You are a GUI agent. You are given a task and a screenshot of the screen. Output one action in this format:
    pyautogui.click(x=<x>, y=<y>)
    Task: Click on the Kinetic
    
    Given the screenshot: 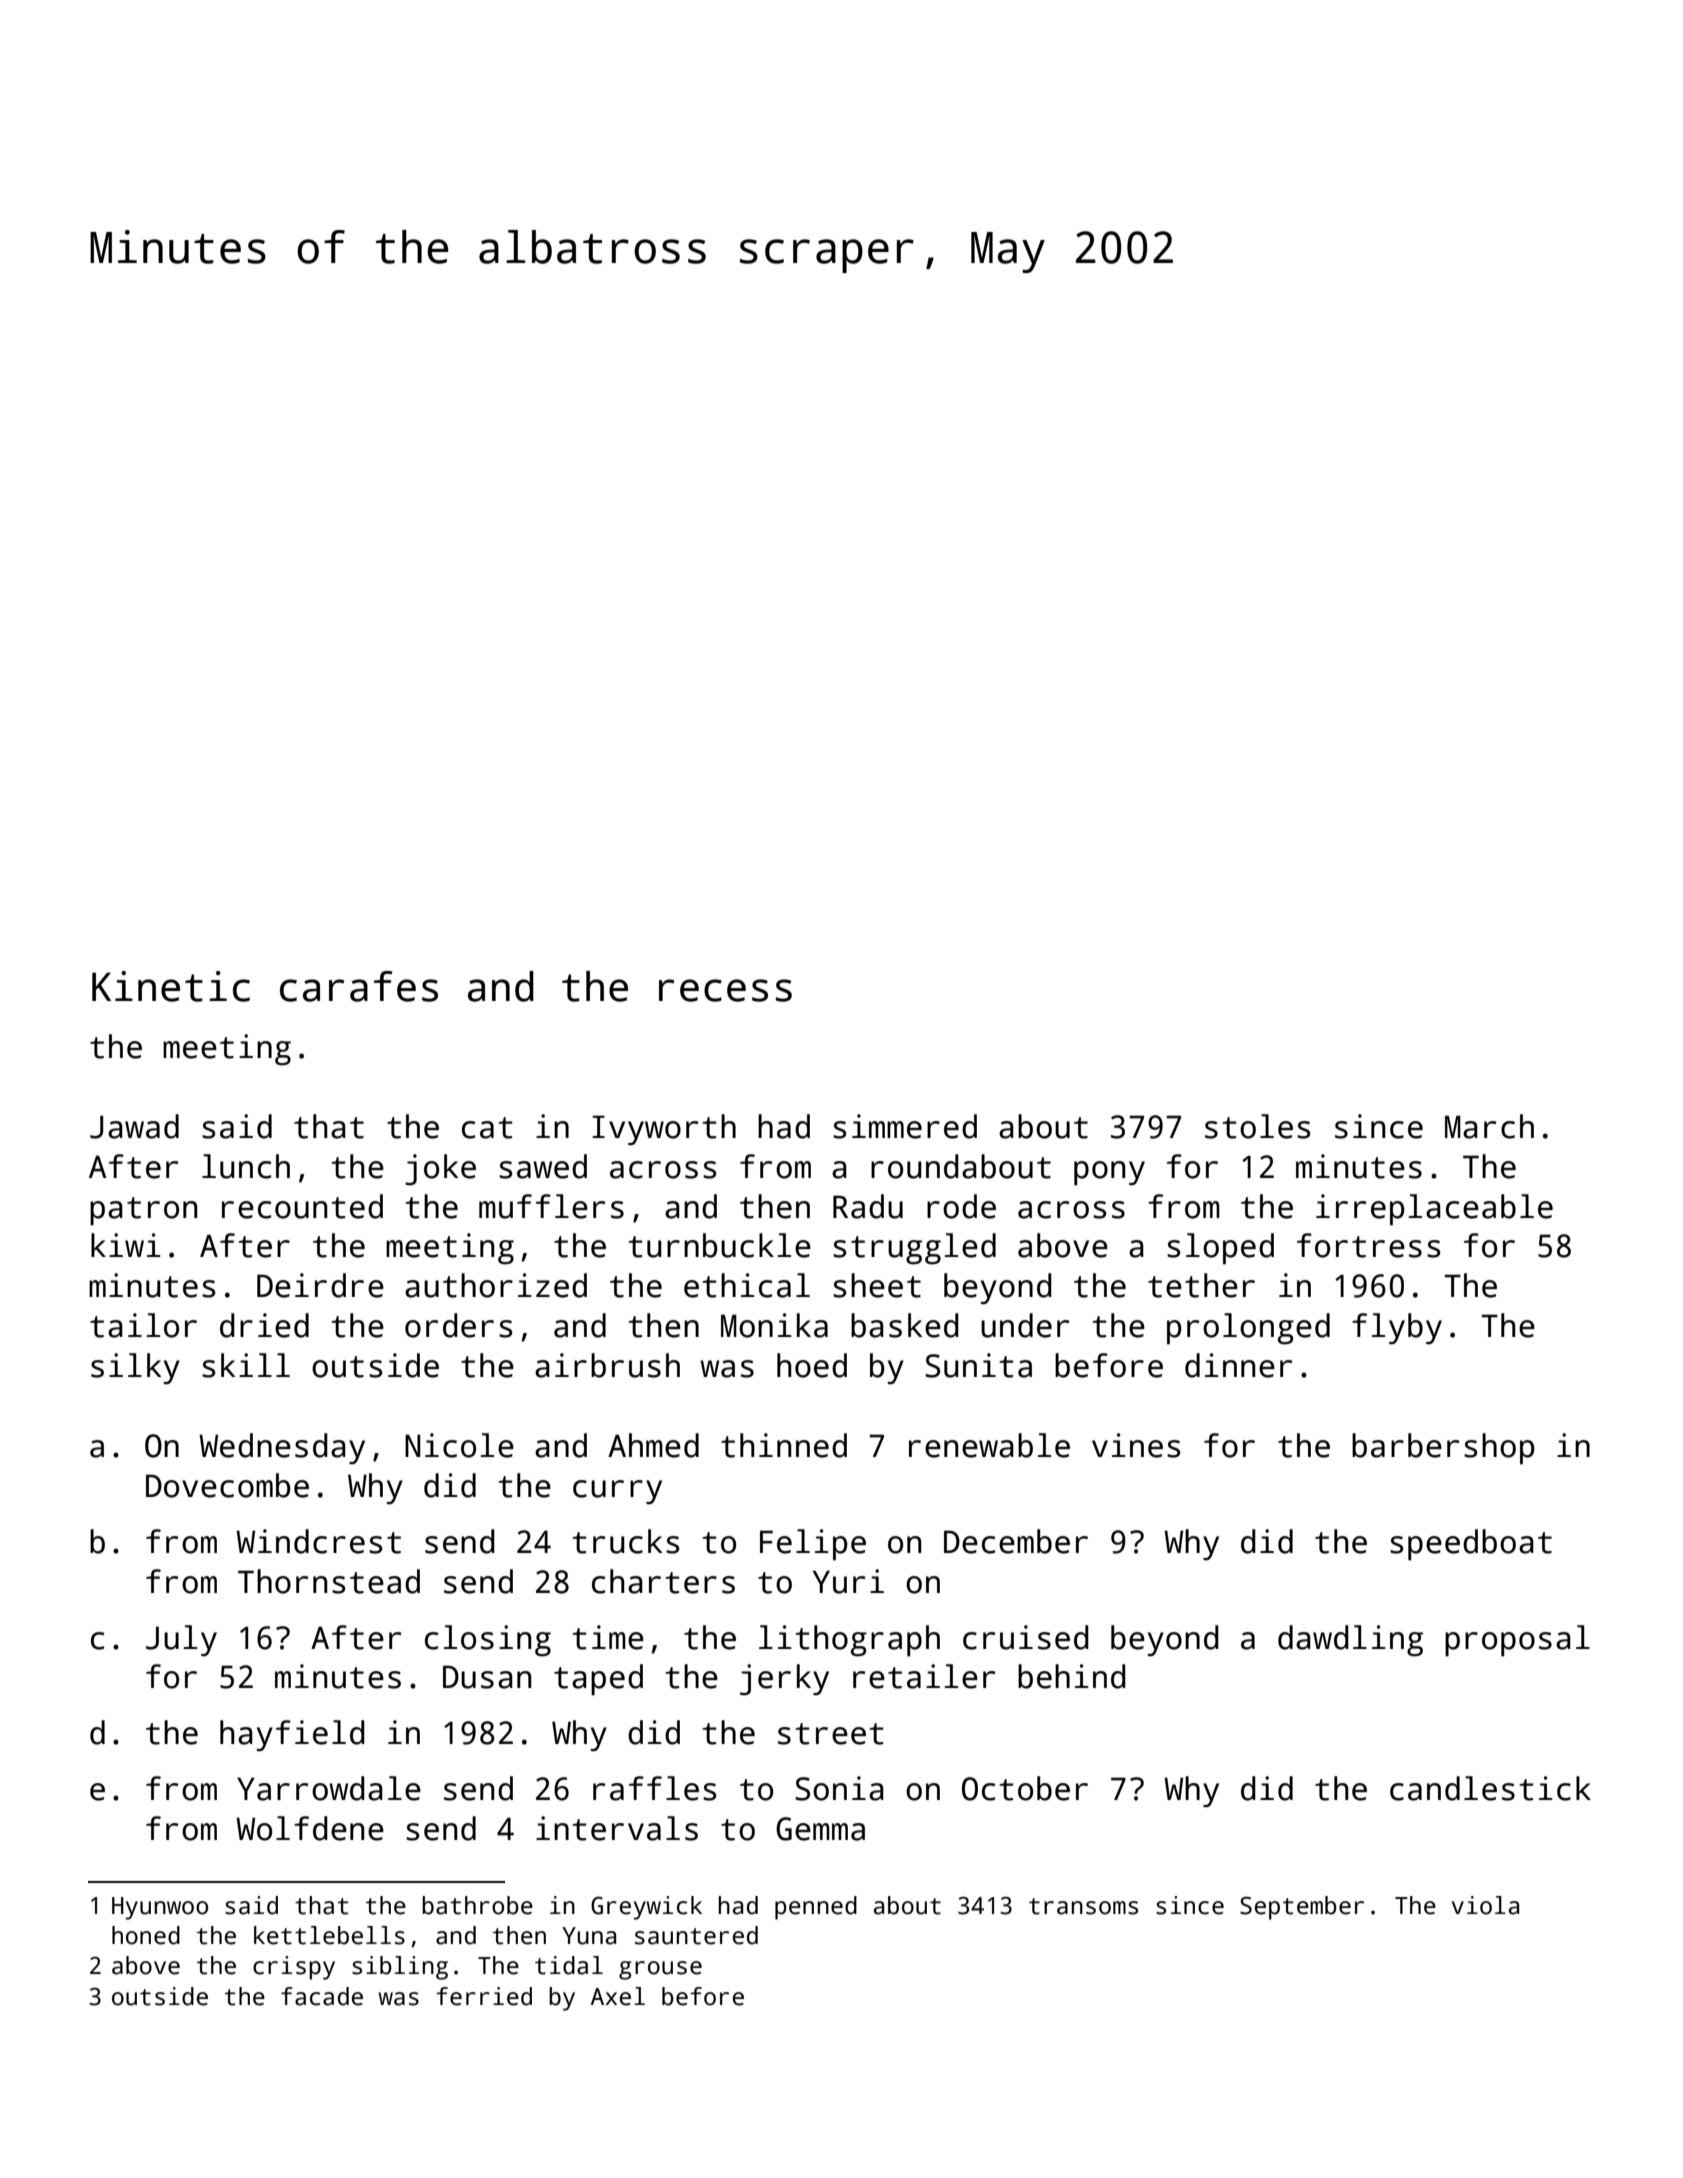 What is the action you would take?
    pyautogui.click(x=171, y=986)
